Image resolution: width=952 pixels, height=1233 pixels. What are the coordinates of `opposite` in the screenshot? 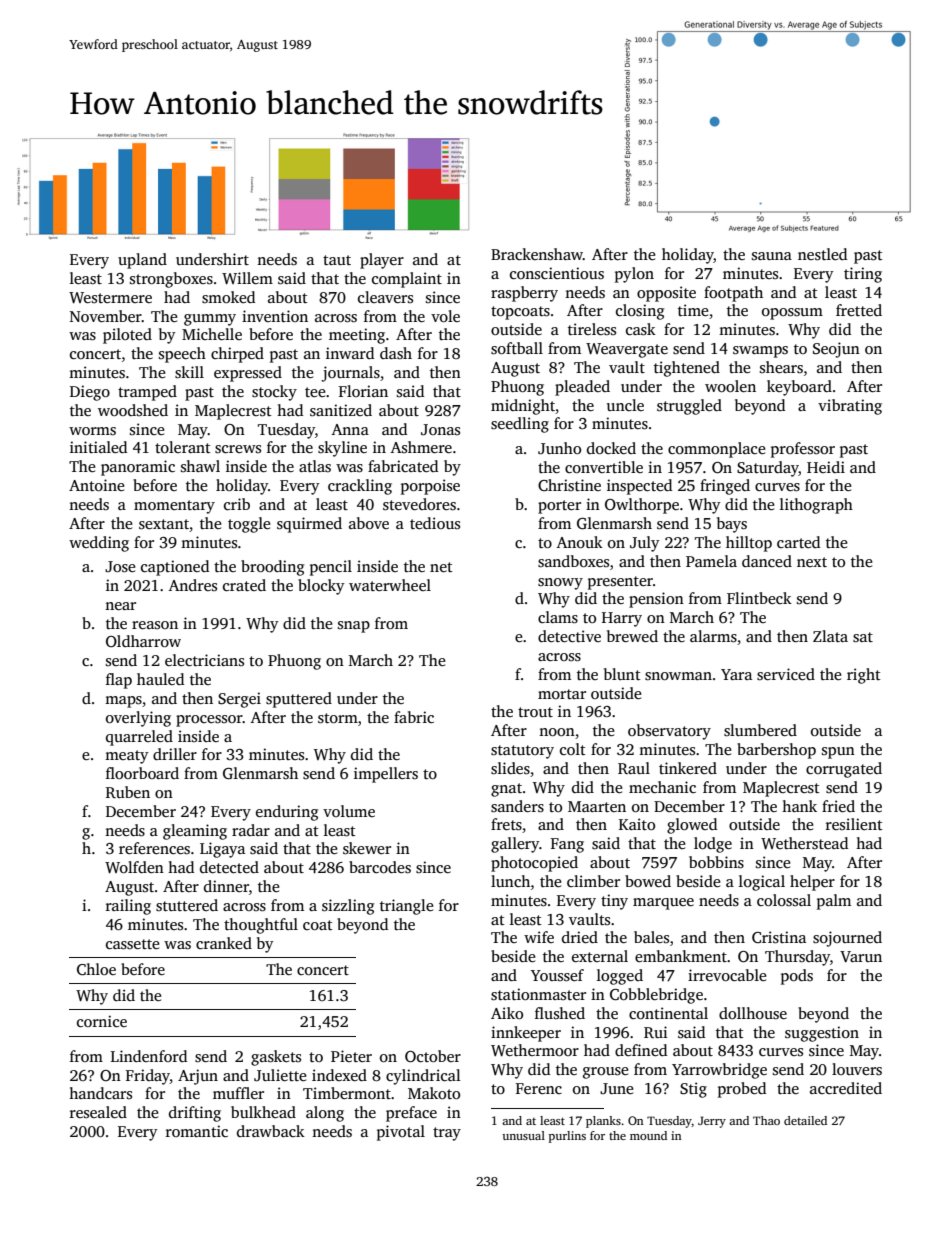 It's located at (666, 294).
